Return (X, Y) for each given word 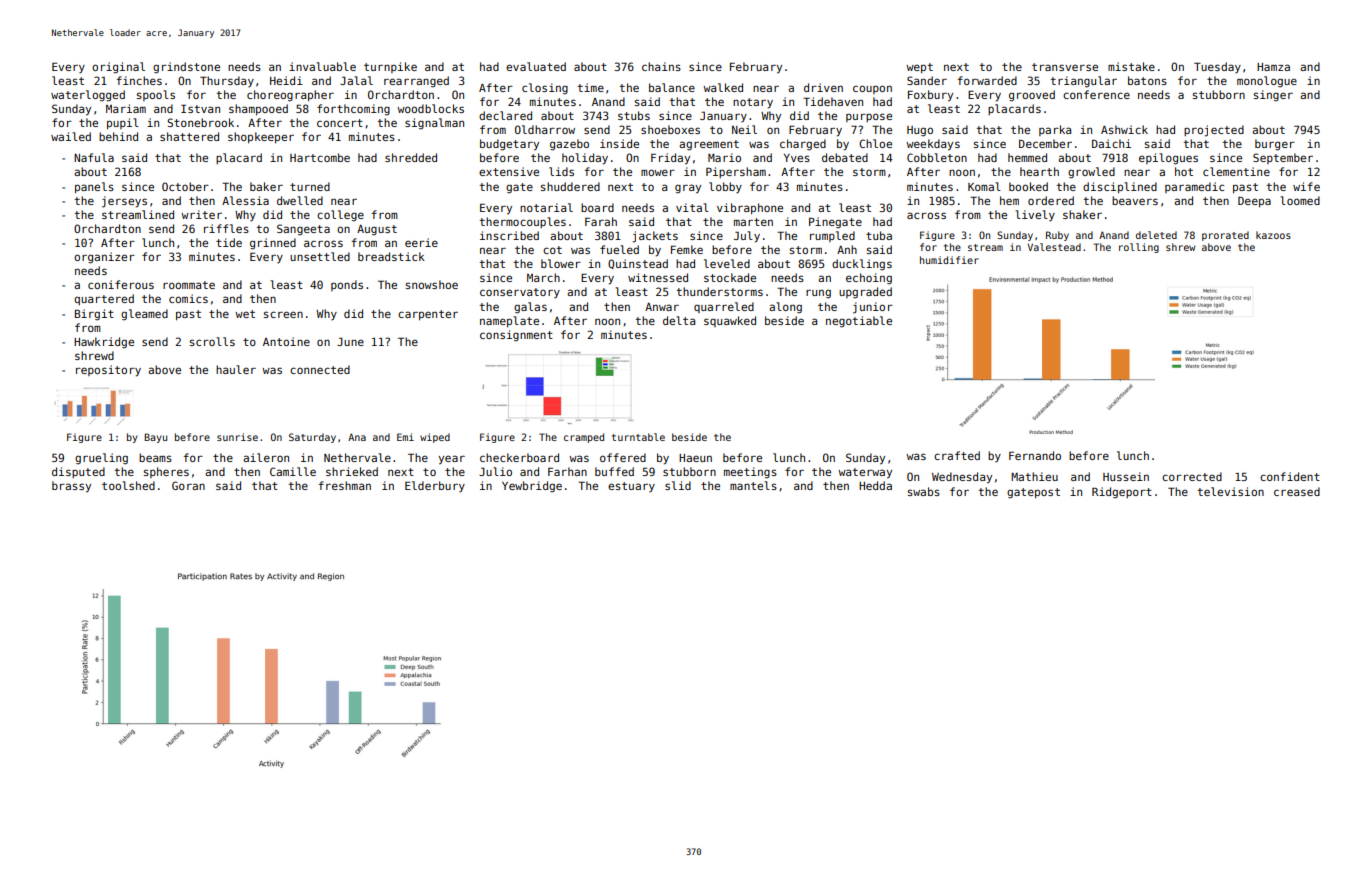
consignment (516, 336)
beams (155, 457)
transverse (1065, 67)
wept (919, 68)
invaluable (322, 66)
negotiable (859, 322)
